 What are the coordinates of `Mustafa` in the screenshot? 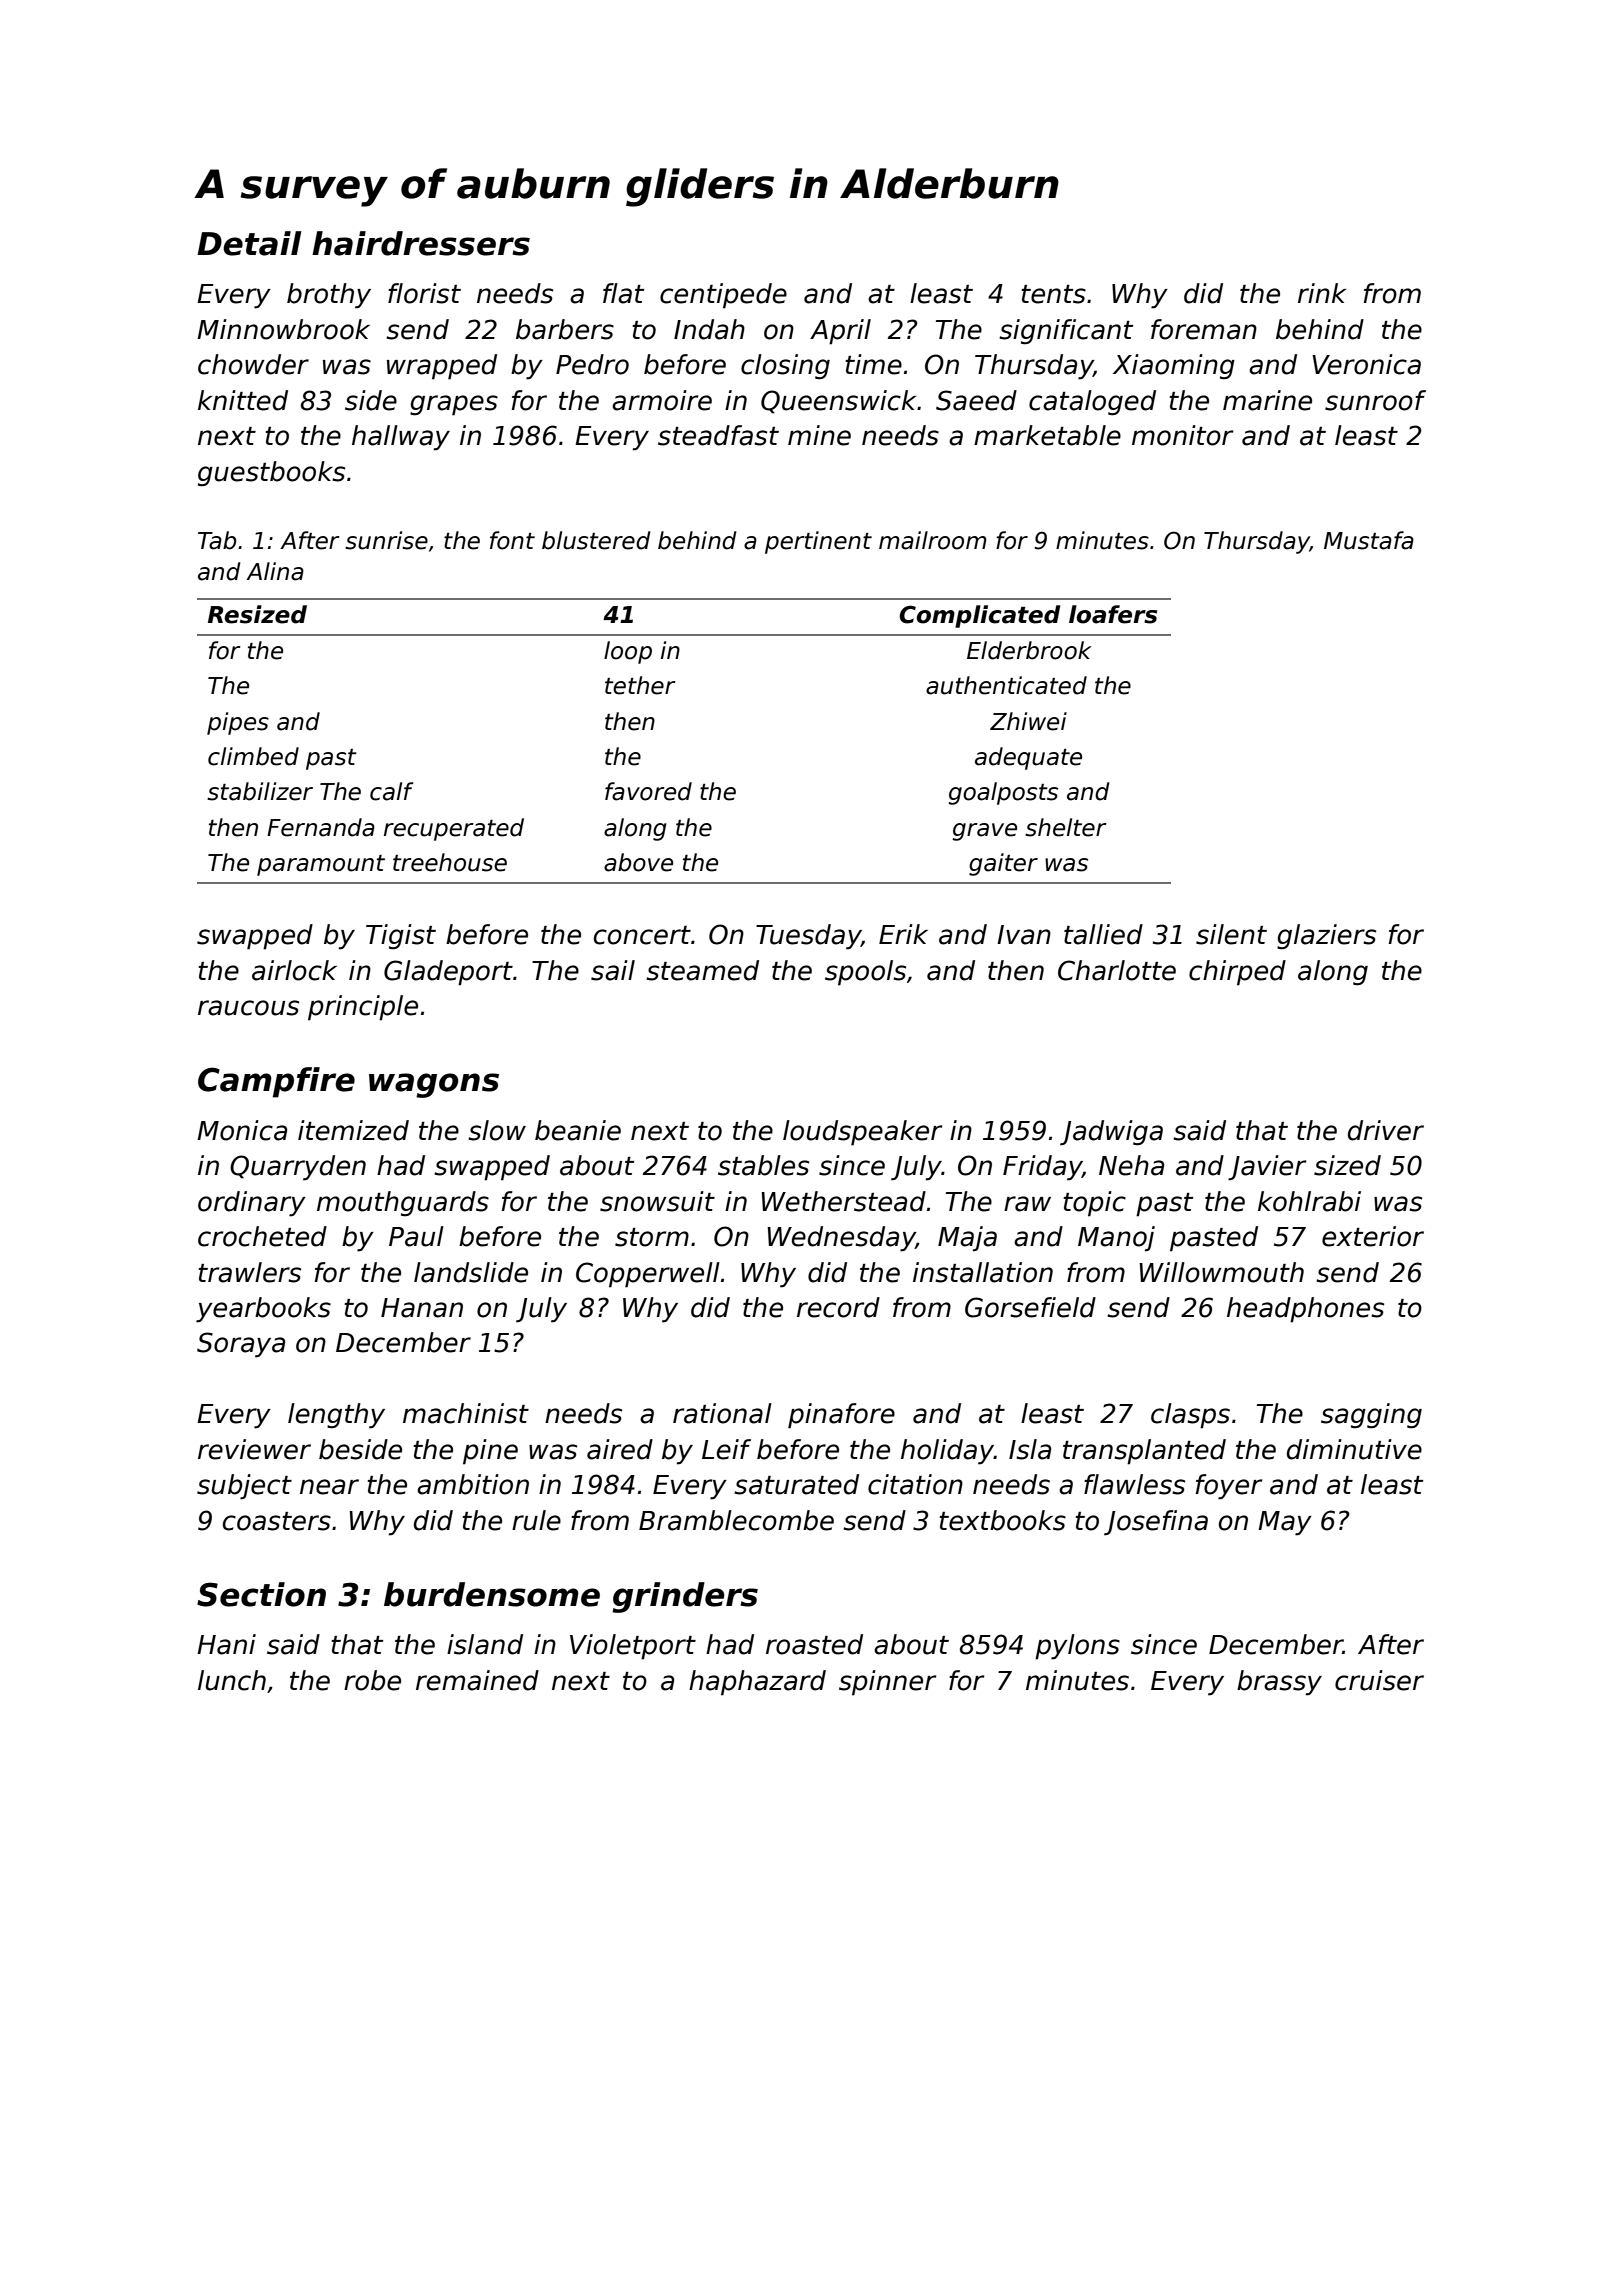 It's located at (1369, 540).
